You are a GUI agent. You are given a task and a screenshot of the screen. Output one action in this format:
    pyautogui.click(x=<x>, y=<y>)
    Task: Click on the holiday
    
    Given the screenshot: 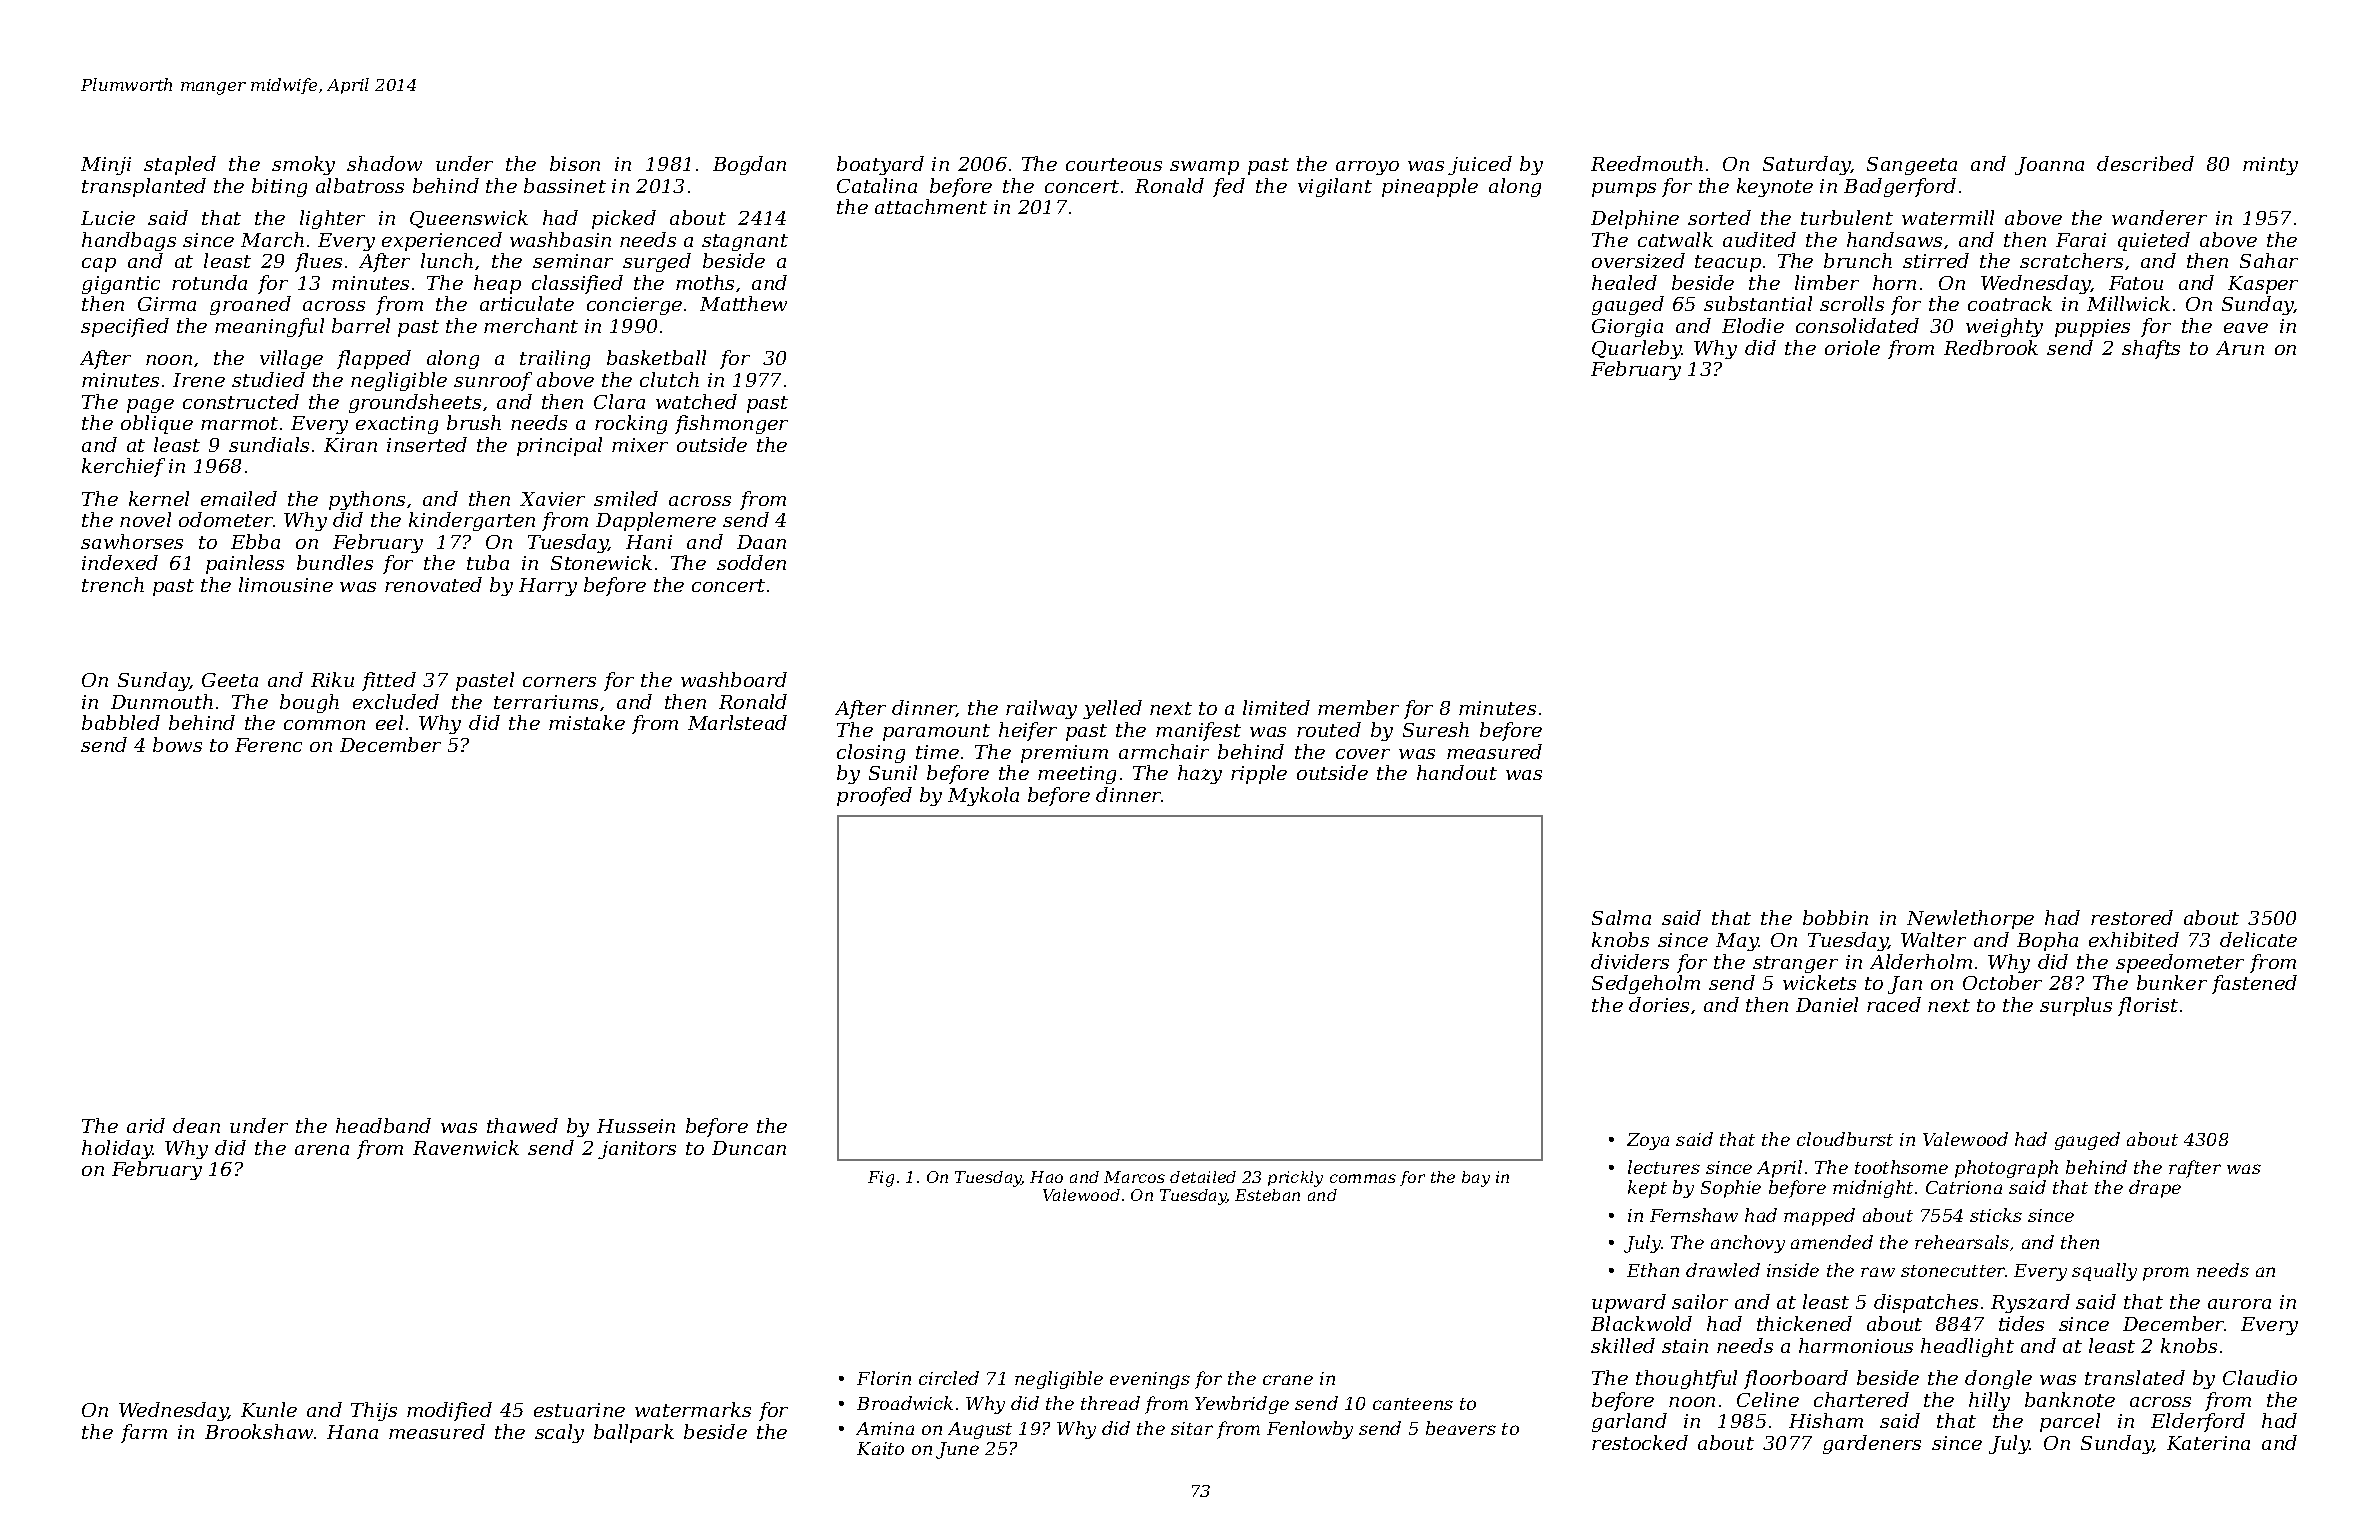 What is the action you would take?
    pyautogui.click(x=117, y=1149)
